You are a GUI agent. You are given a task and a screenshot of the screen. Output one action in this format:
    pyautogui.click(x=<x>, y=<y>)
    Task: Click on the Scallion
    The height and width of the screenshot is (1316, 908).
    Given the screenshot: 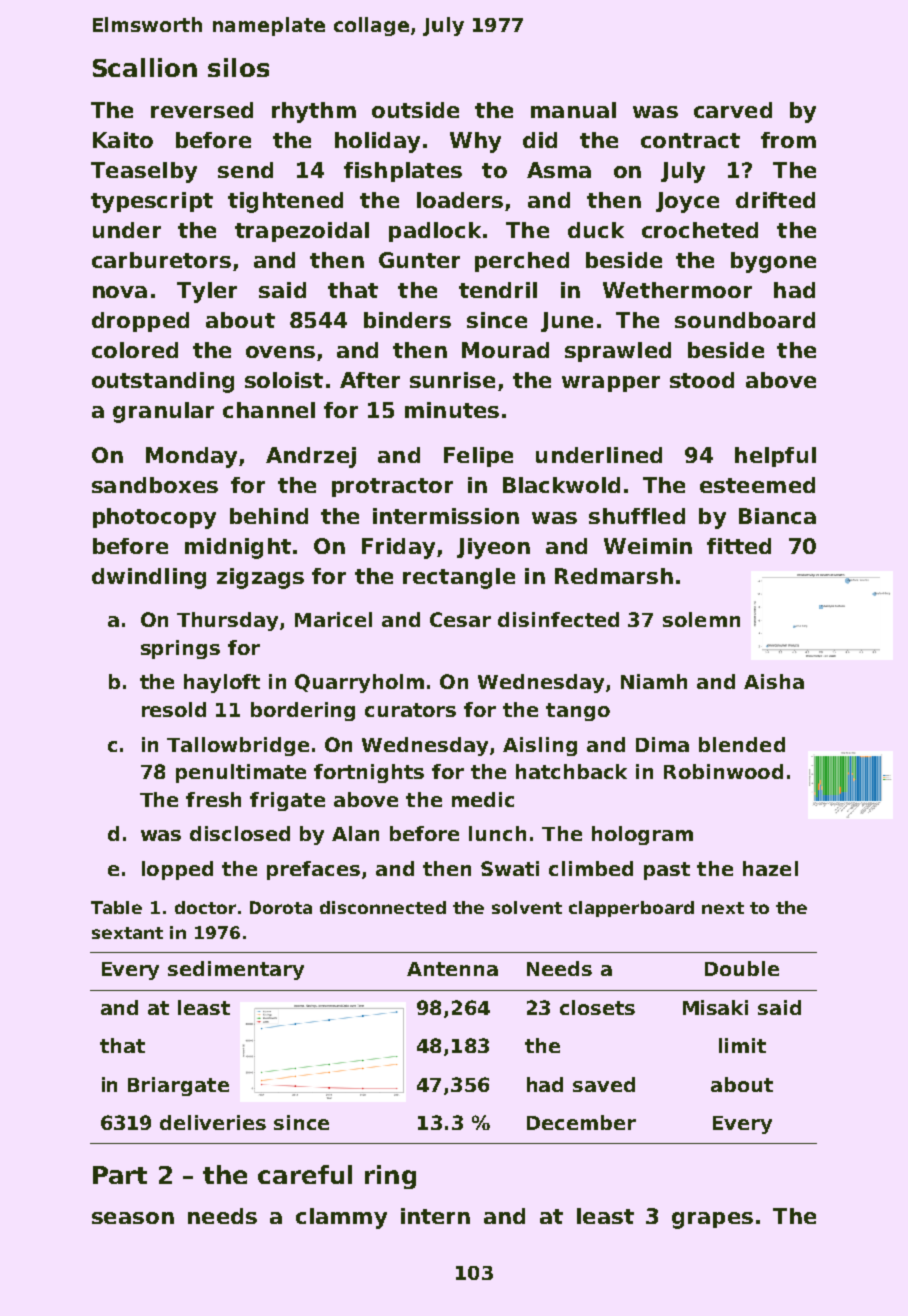 What is the action you would take?
    pyautogui.click(x=145, y=67)
